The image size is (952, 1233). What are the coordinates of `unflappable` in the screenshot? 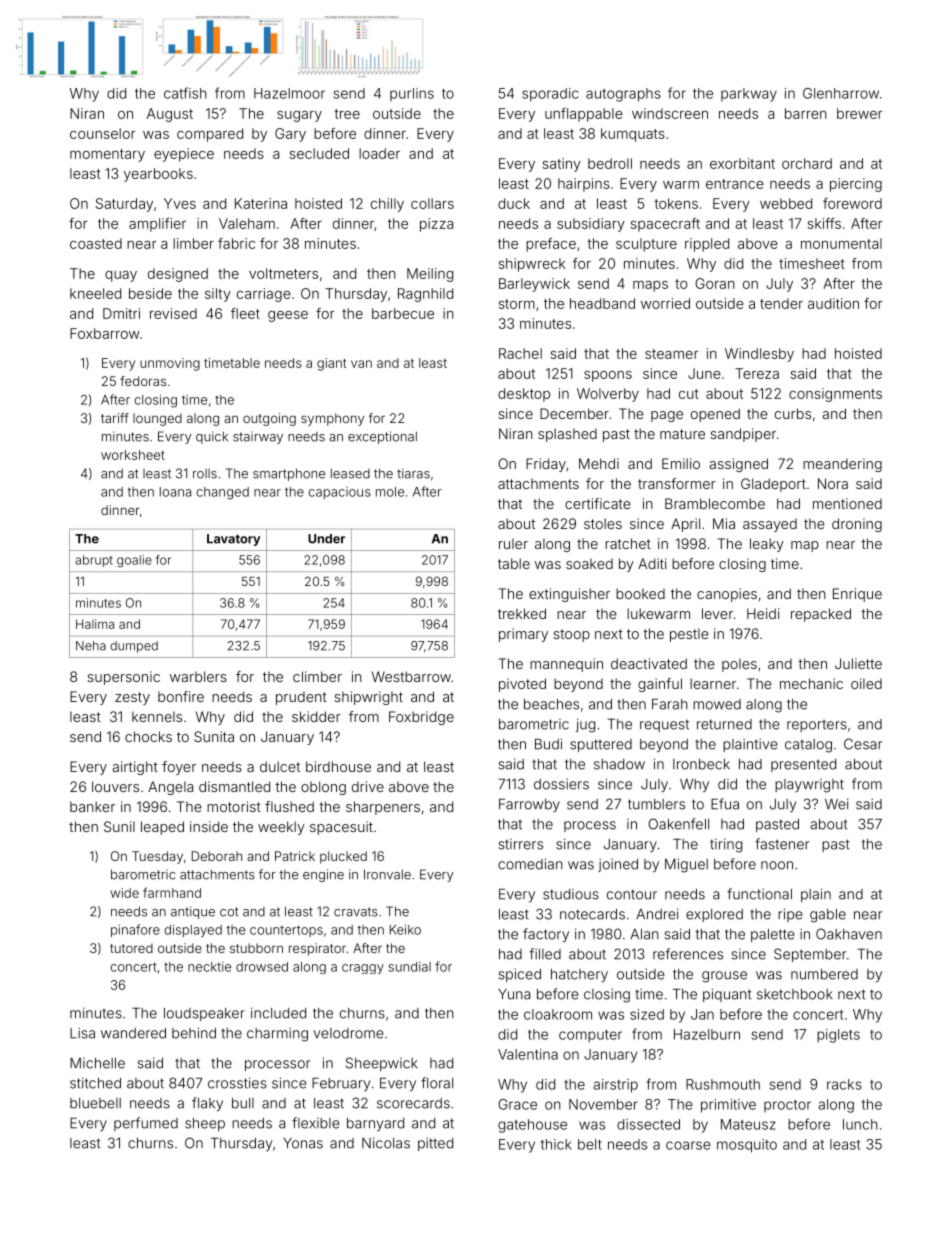 It's located at (584, 115).
